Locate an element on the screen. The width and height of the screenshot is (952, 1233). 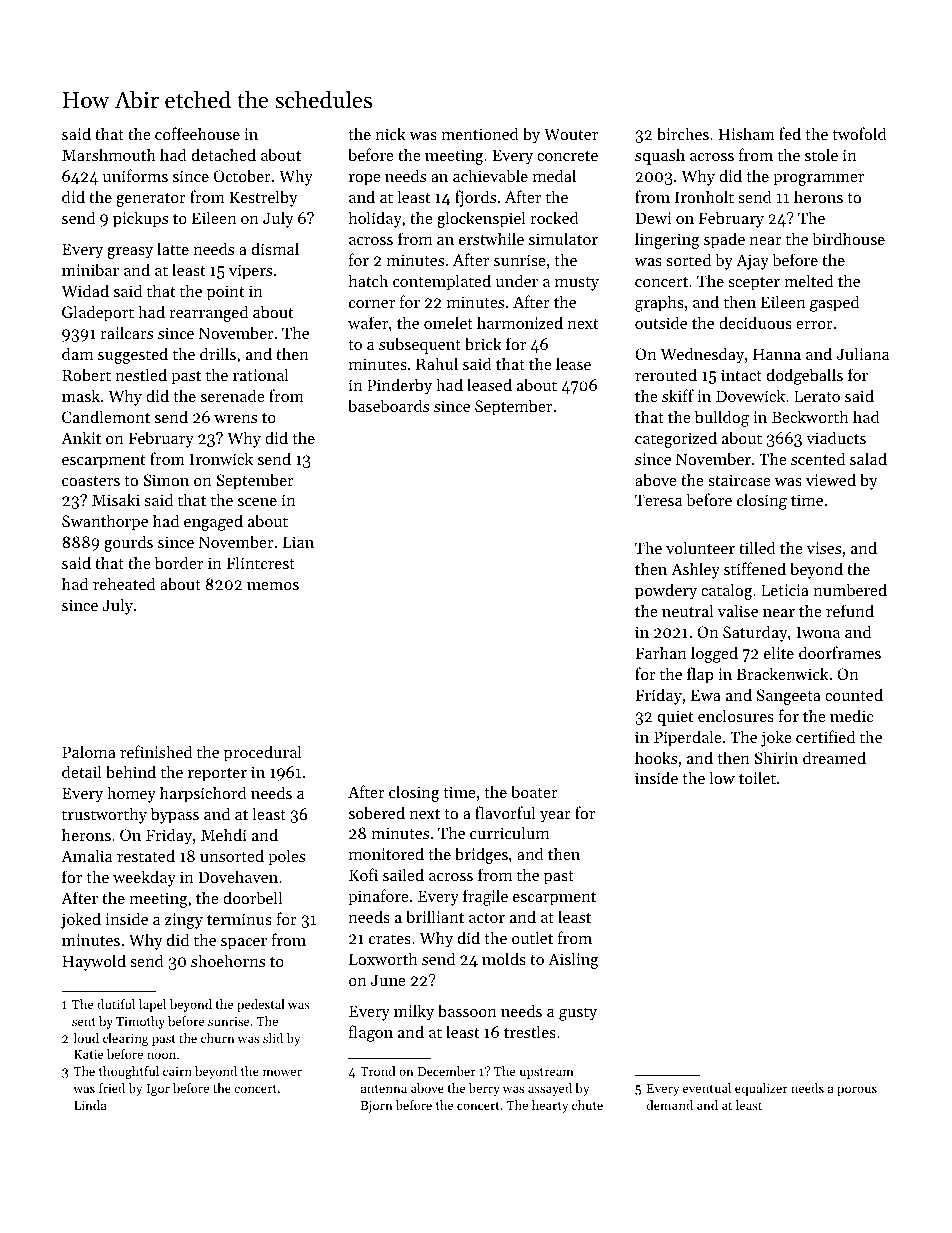
dreamed is located at coordinates (834, 757).
